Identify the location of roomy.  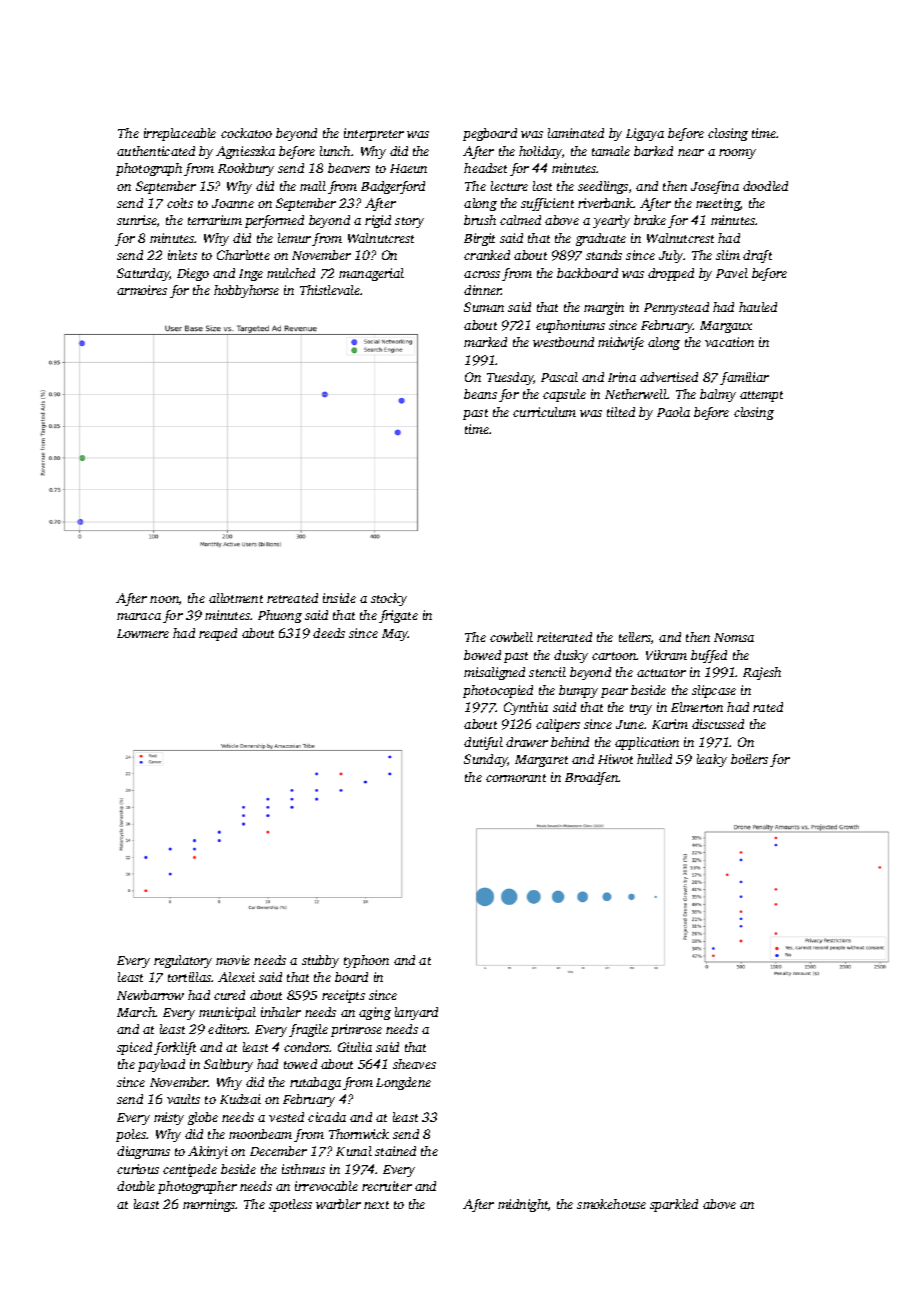
(737, 154).
